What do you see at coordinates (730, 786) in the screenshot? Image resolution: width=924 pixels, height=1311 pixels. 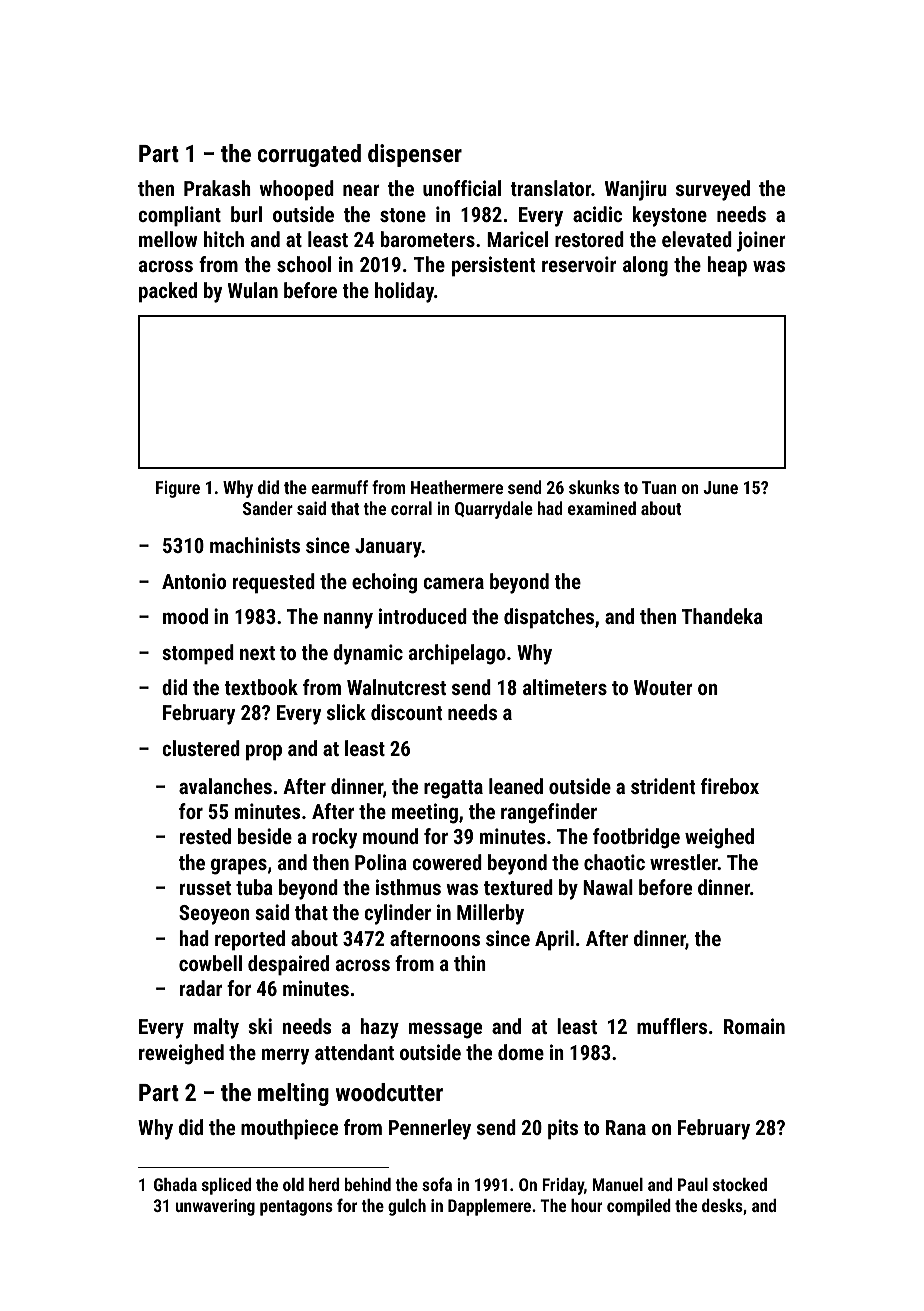 I see `firebox` at bounding box center [730, 786].
